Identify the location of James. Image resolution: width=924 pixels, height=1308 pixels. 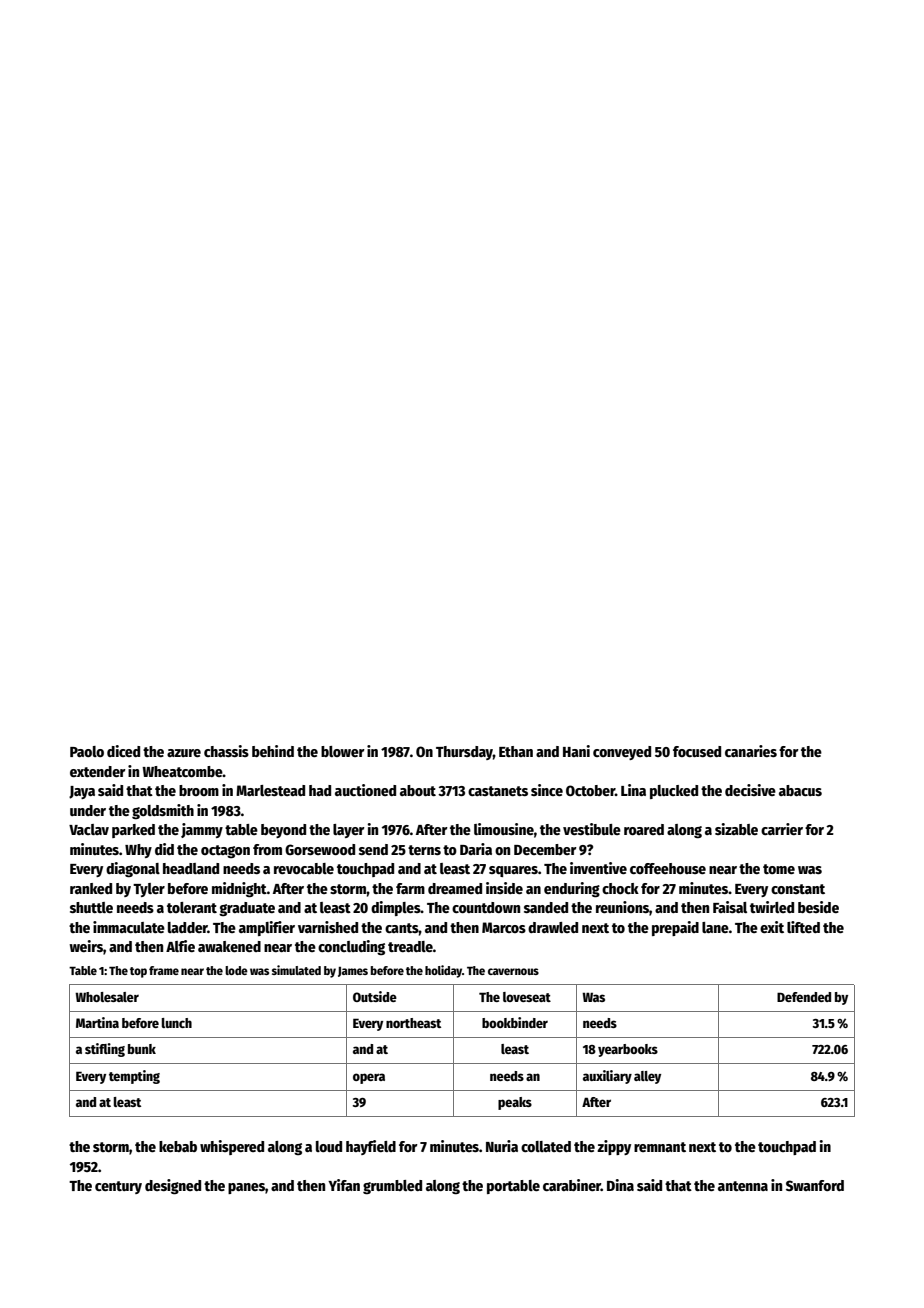
(353, 972).
